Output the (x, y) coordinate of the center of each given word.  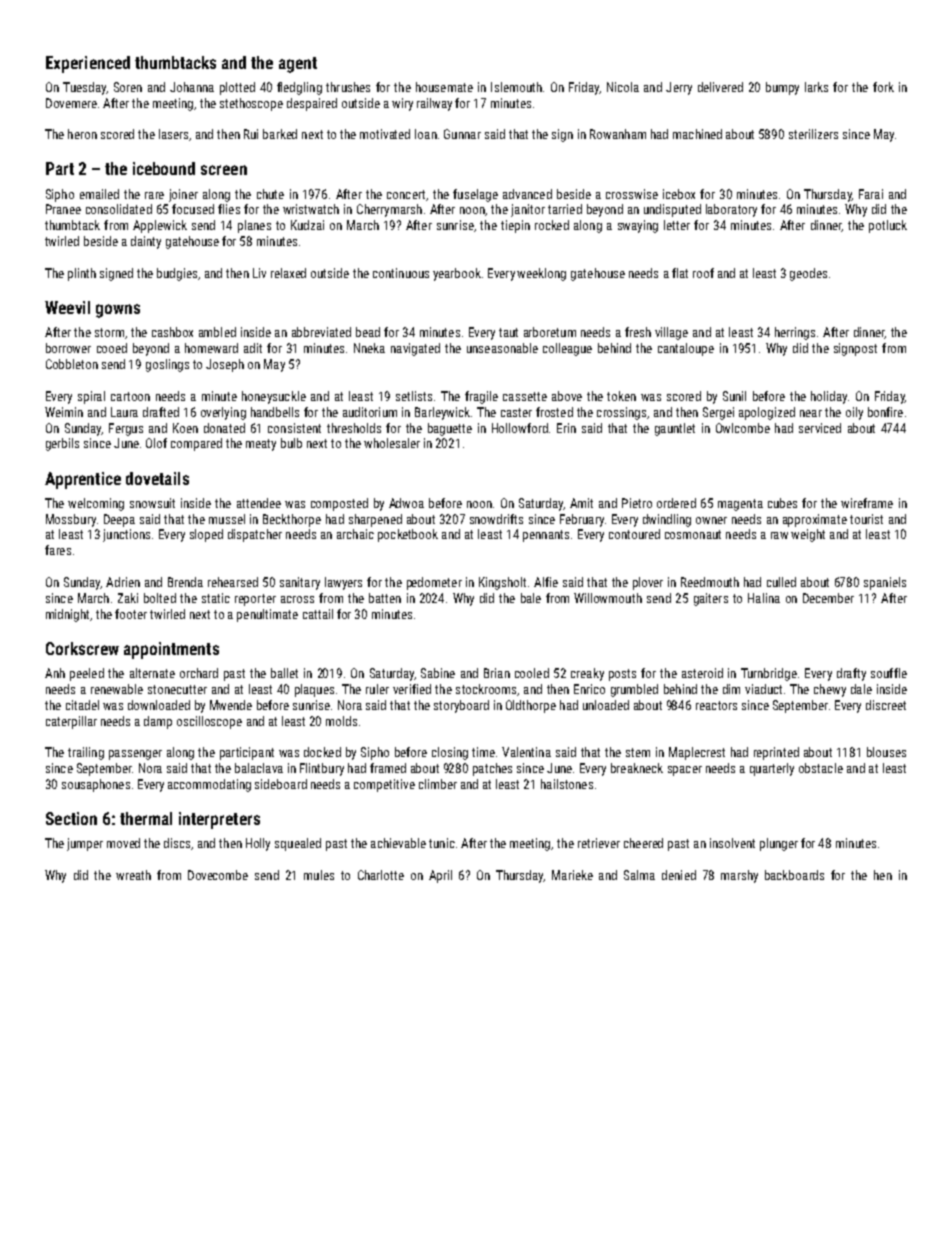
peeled (87, 674)
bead (368, 332)
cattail (318, 614)
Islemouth (516, 87)
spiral (91, 397)
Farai (871, 194)
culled (781, 582)
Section (71, 818)
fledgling (299, 88)
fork (883, 87)
